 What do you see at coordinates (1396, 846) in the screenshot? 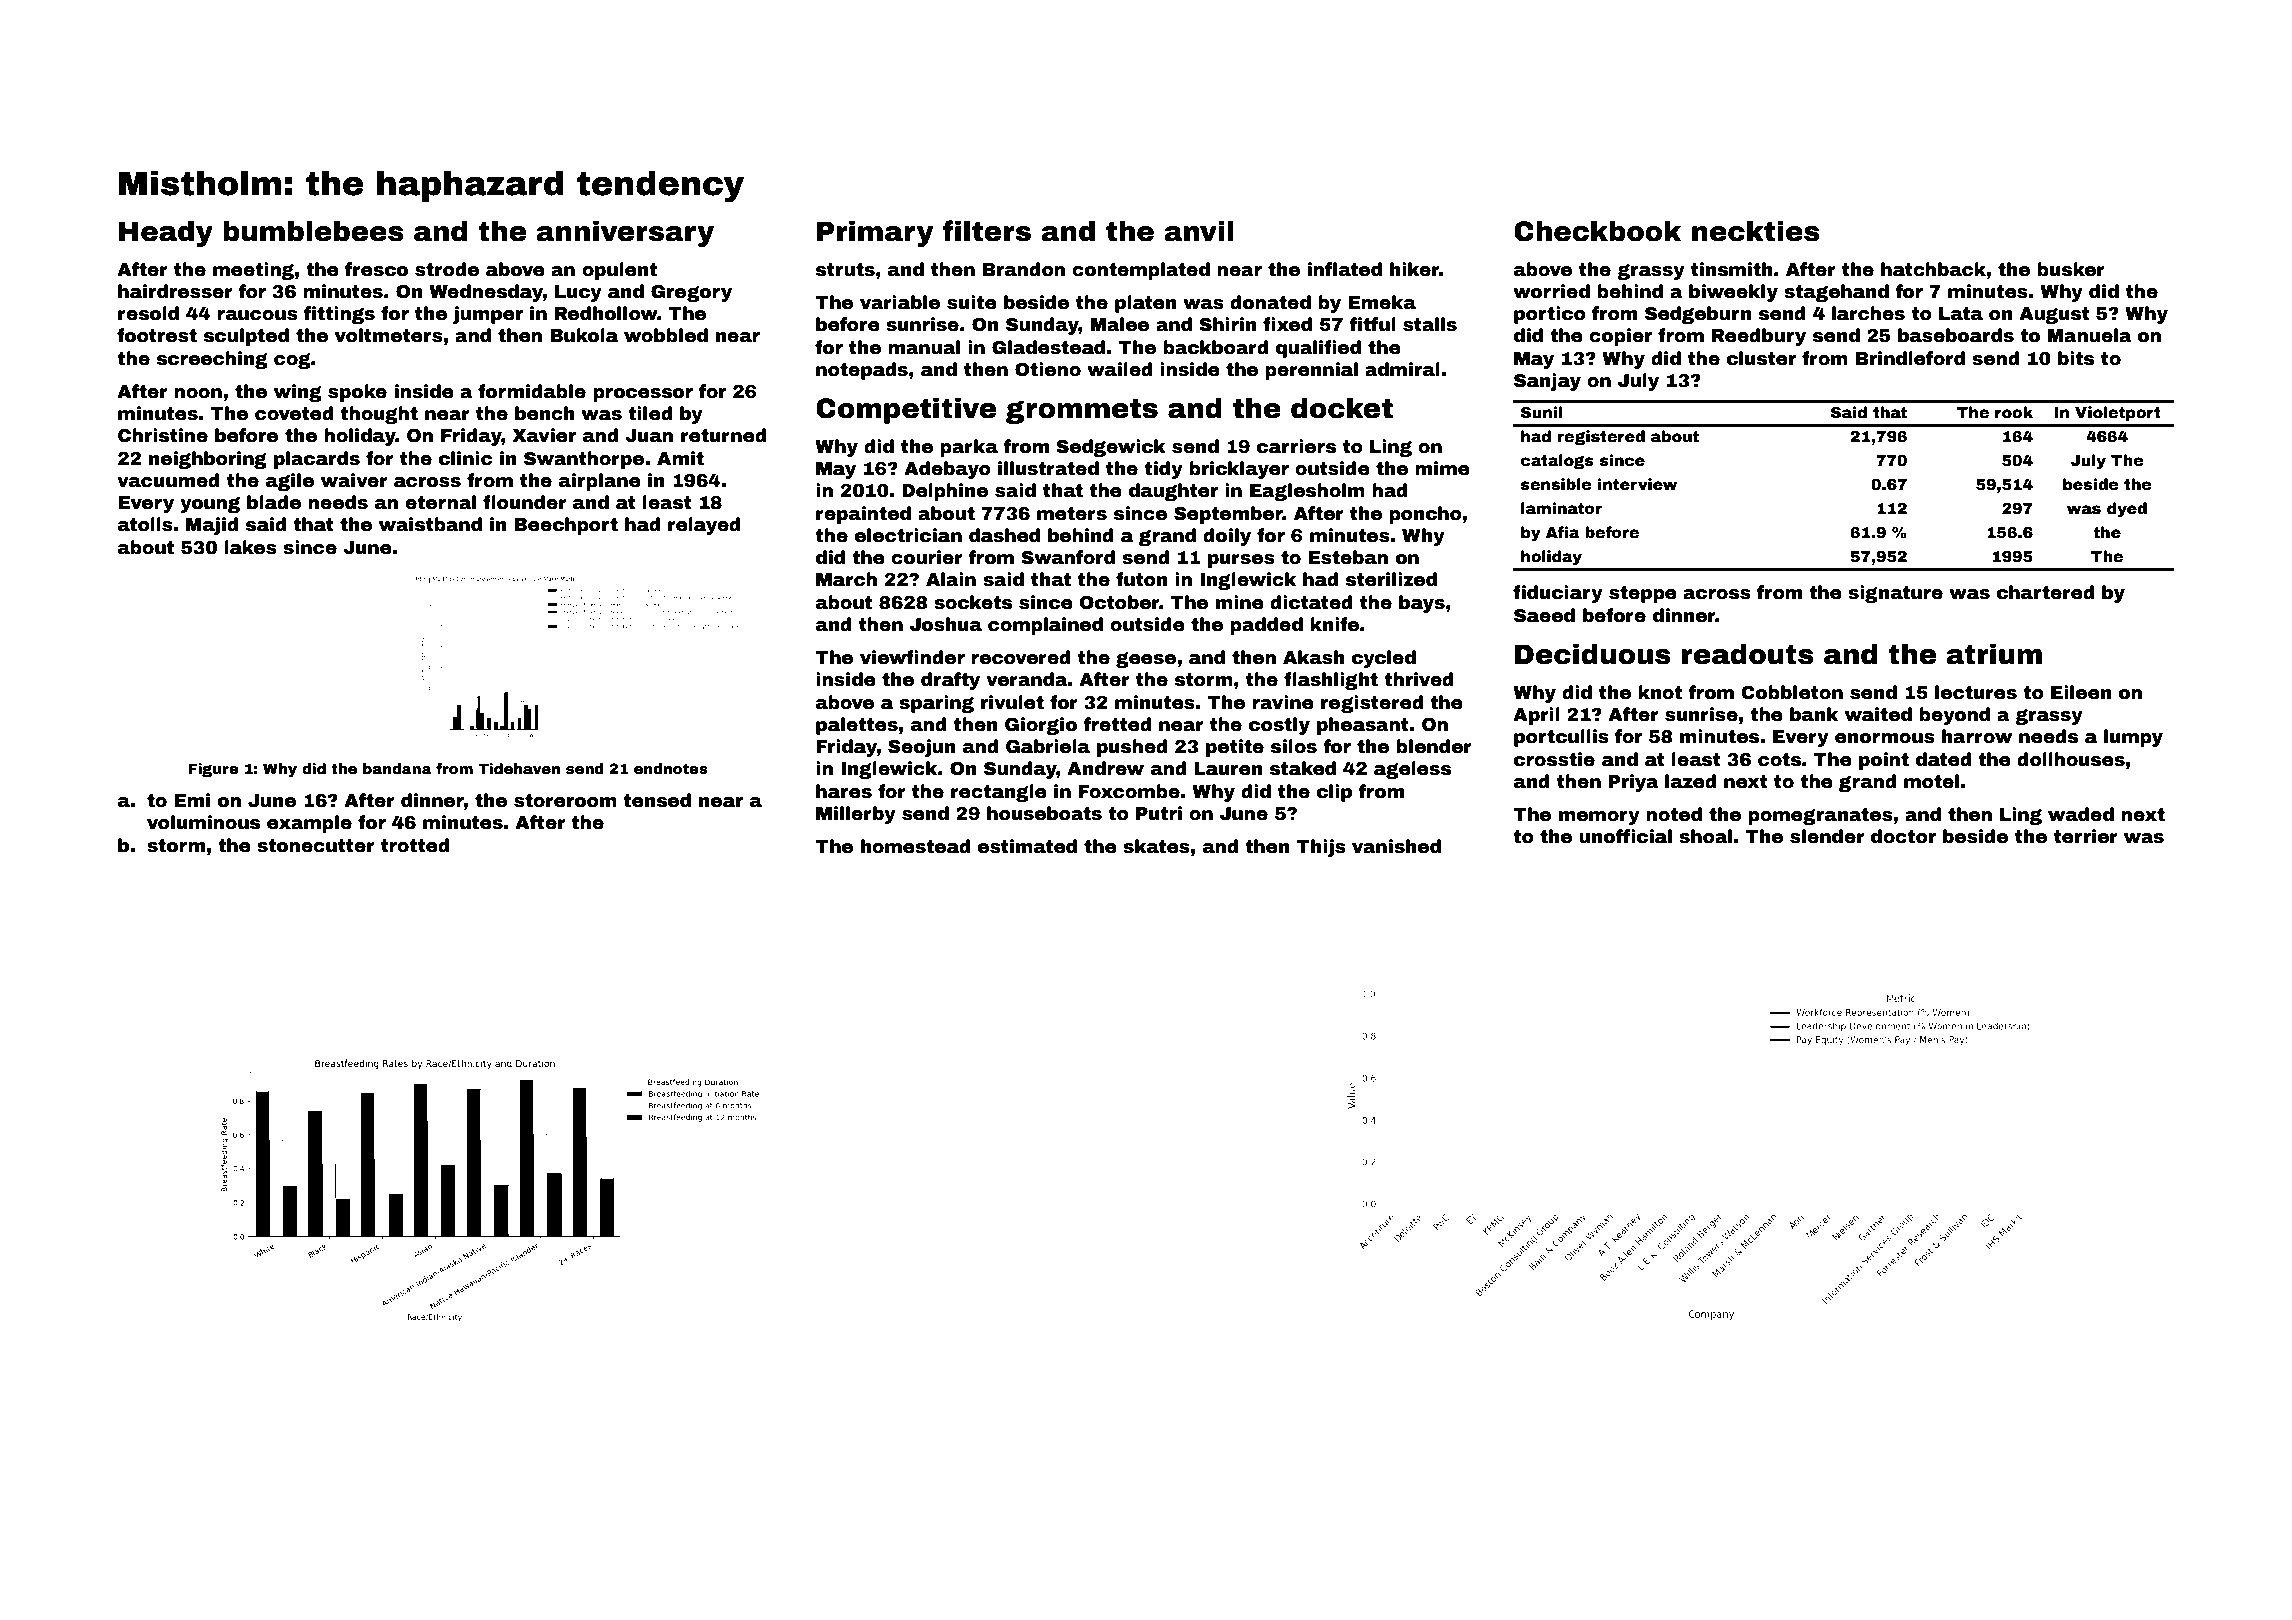
I see `vanished` at bounding box center [1396, 846].
